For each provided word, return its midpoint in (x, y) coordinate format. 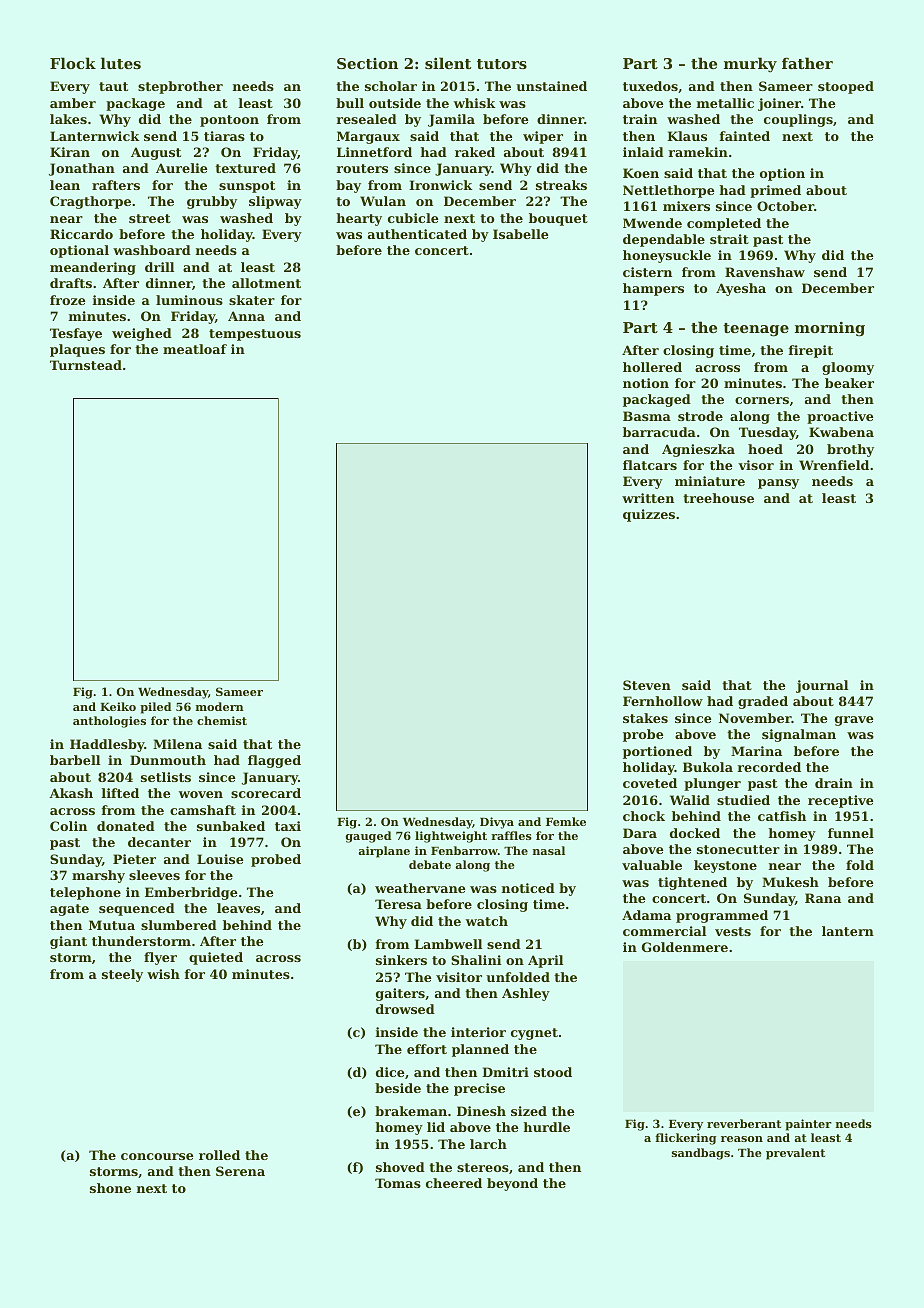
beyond (512, 1184)
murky (750, 65)
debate (430, 864)
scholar (391, 86)
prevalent (795, 1154)
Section (367, 63)
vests (733, 931)
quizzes (649, 515)
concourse (157, 1156)
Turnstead (86, 365)
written (648, 498)
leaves (238, 908)
